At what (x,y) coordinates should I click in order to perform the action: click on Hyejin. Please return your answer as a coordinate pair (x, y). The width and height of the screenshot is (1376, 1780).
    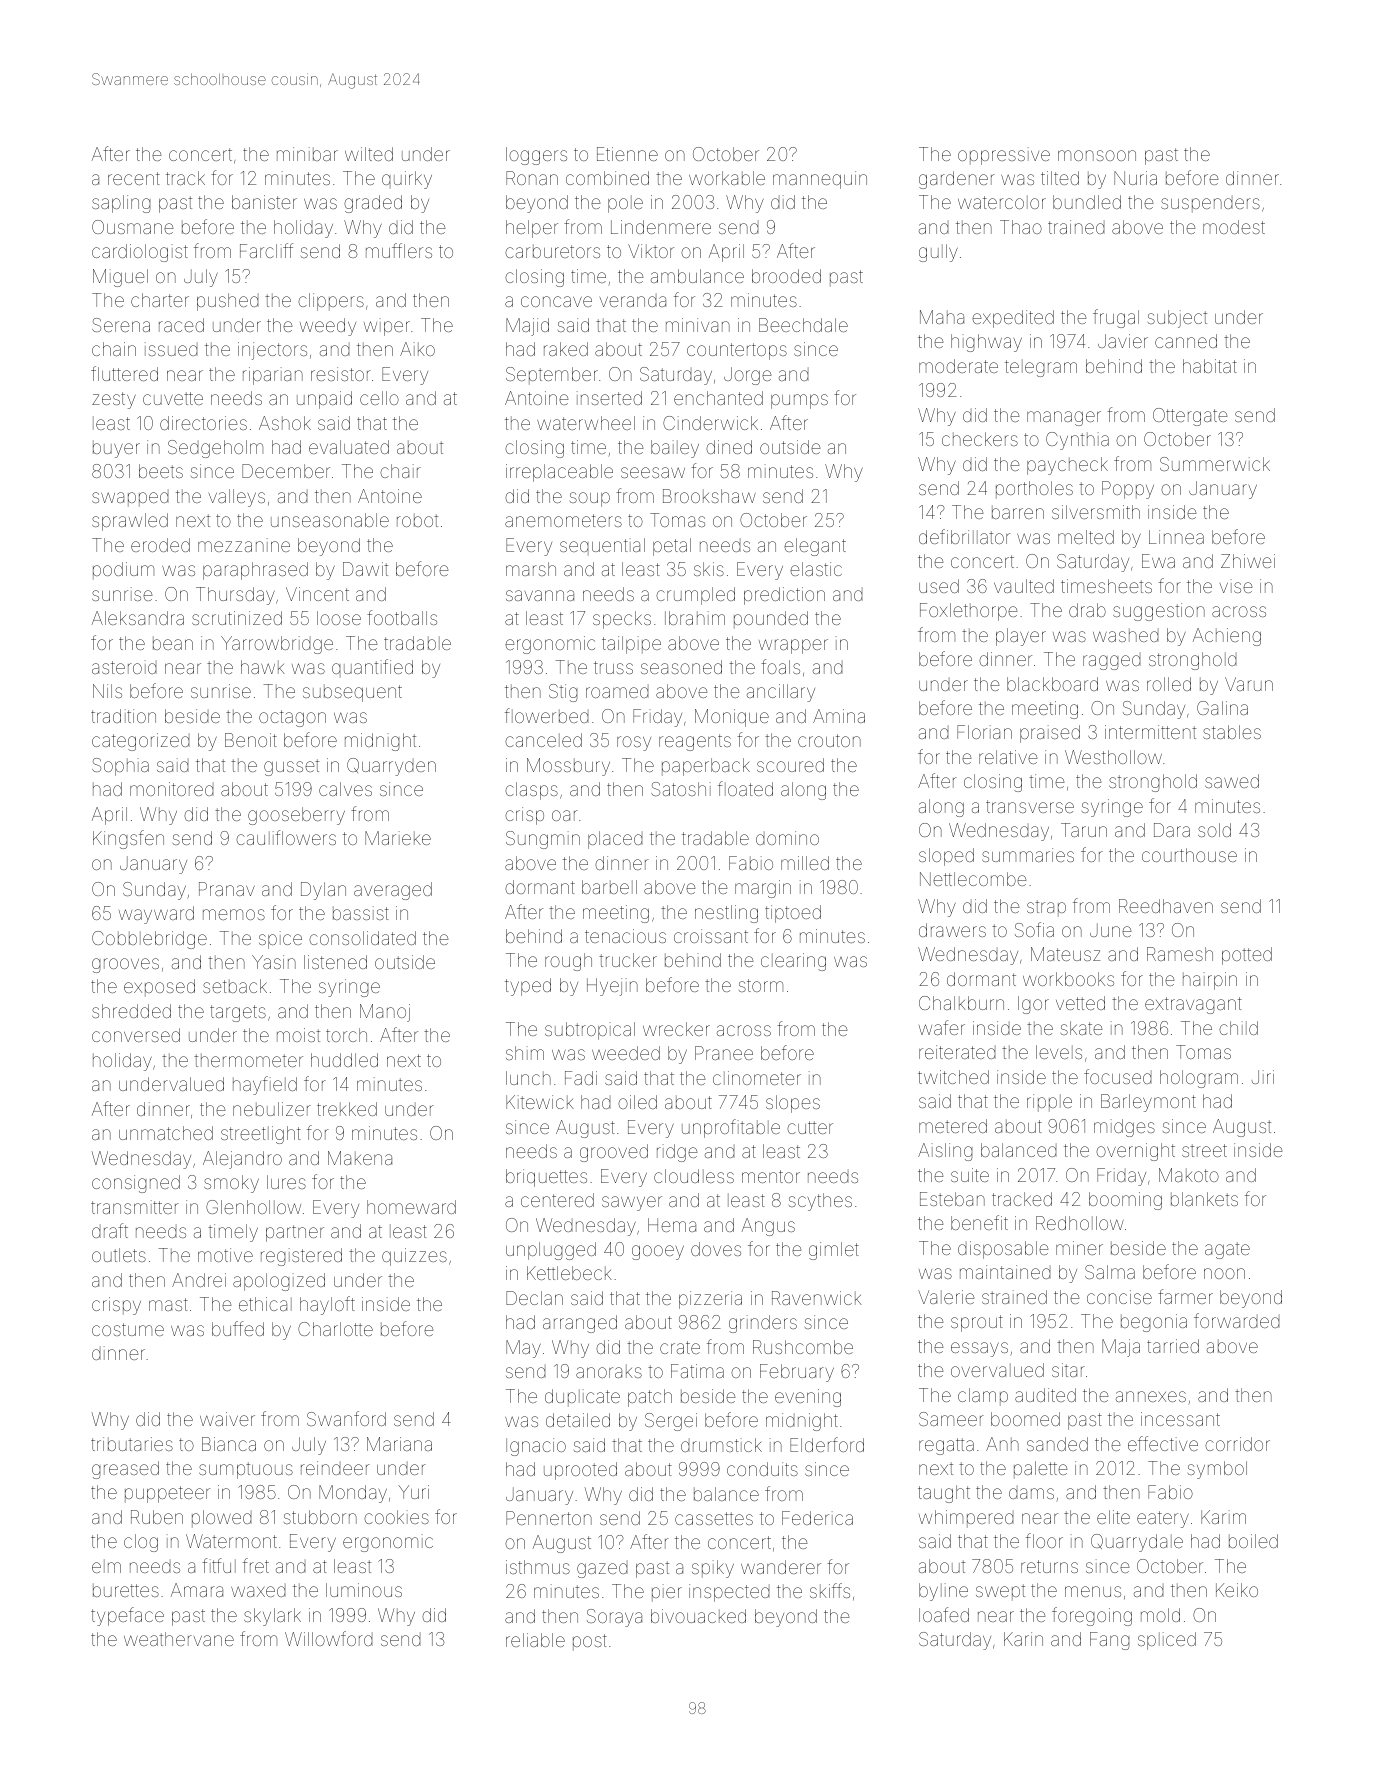
    Looking at the image, I should click on (612, 987).
